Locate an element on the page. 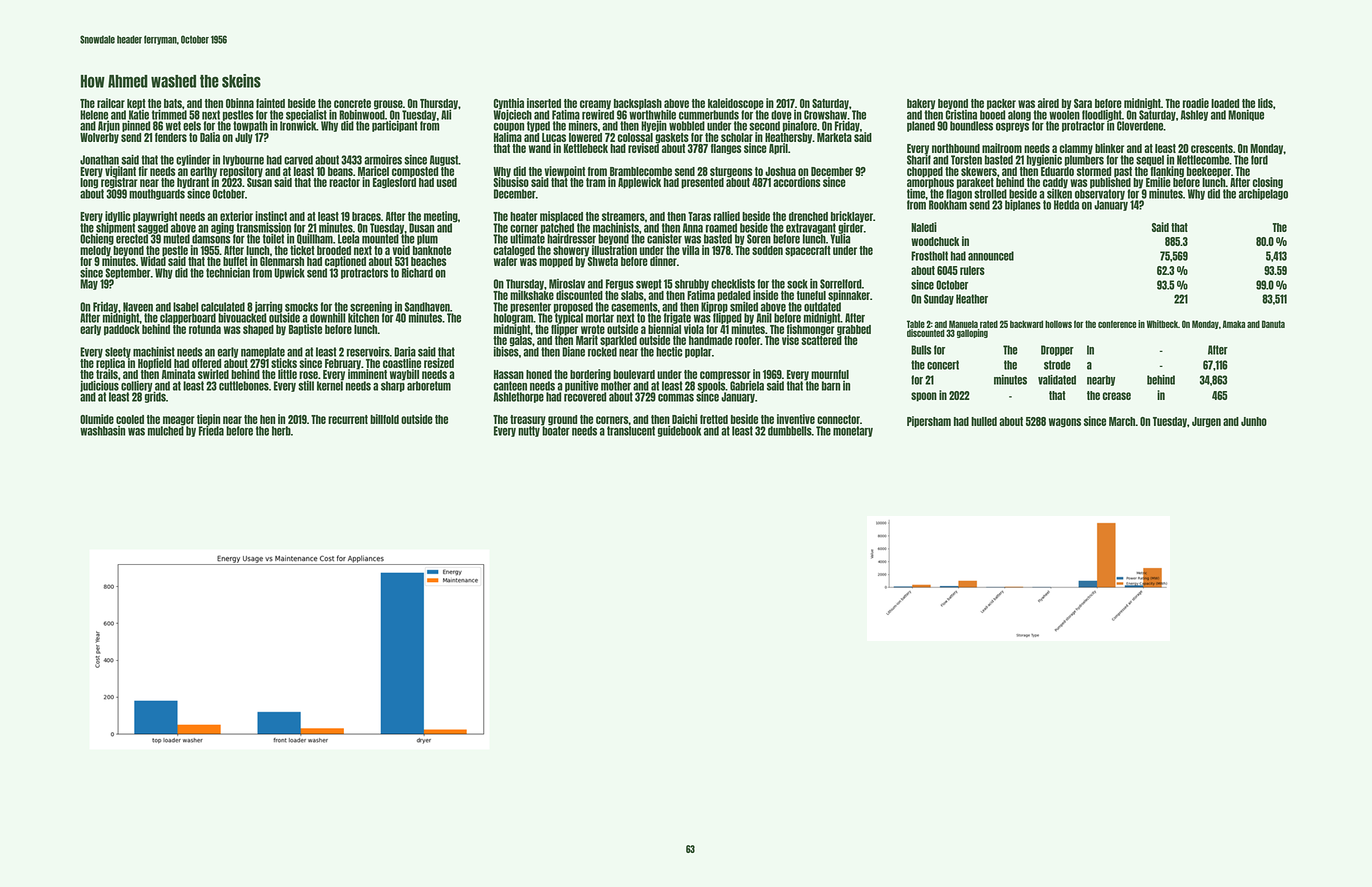  Yulia is located at coordinates (840, 239).
